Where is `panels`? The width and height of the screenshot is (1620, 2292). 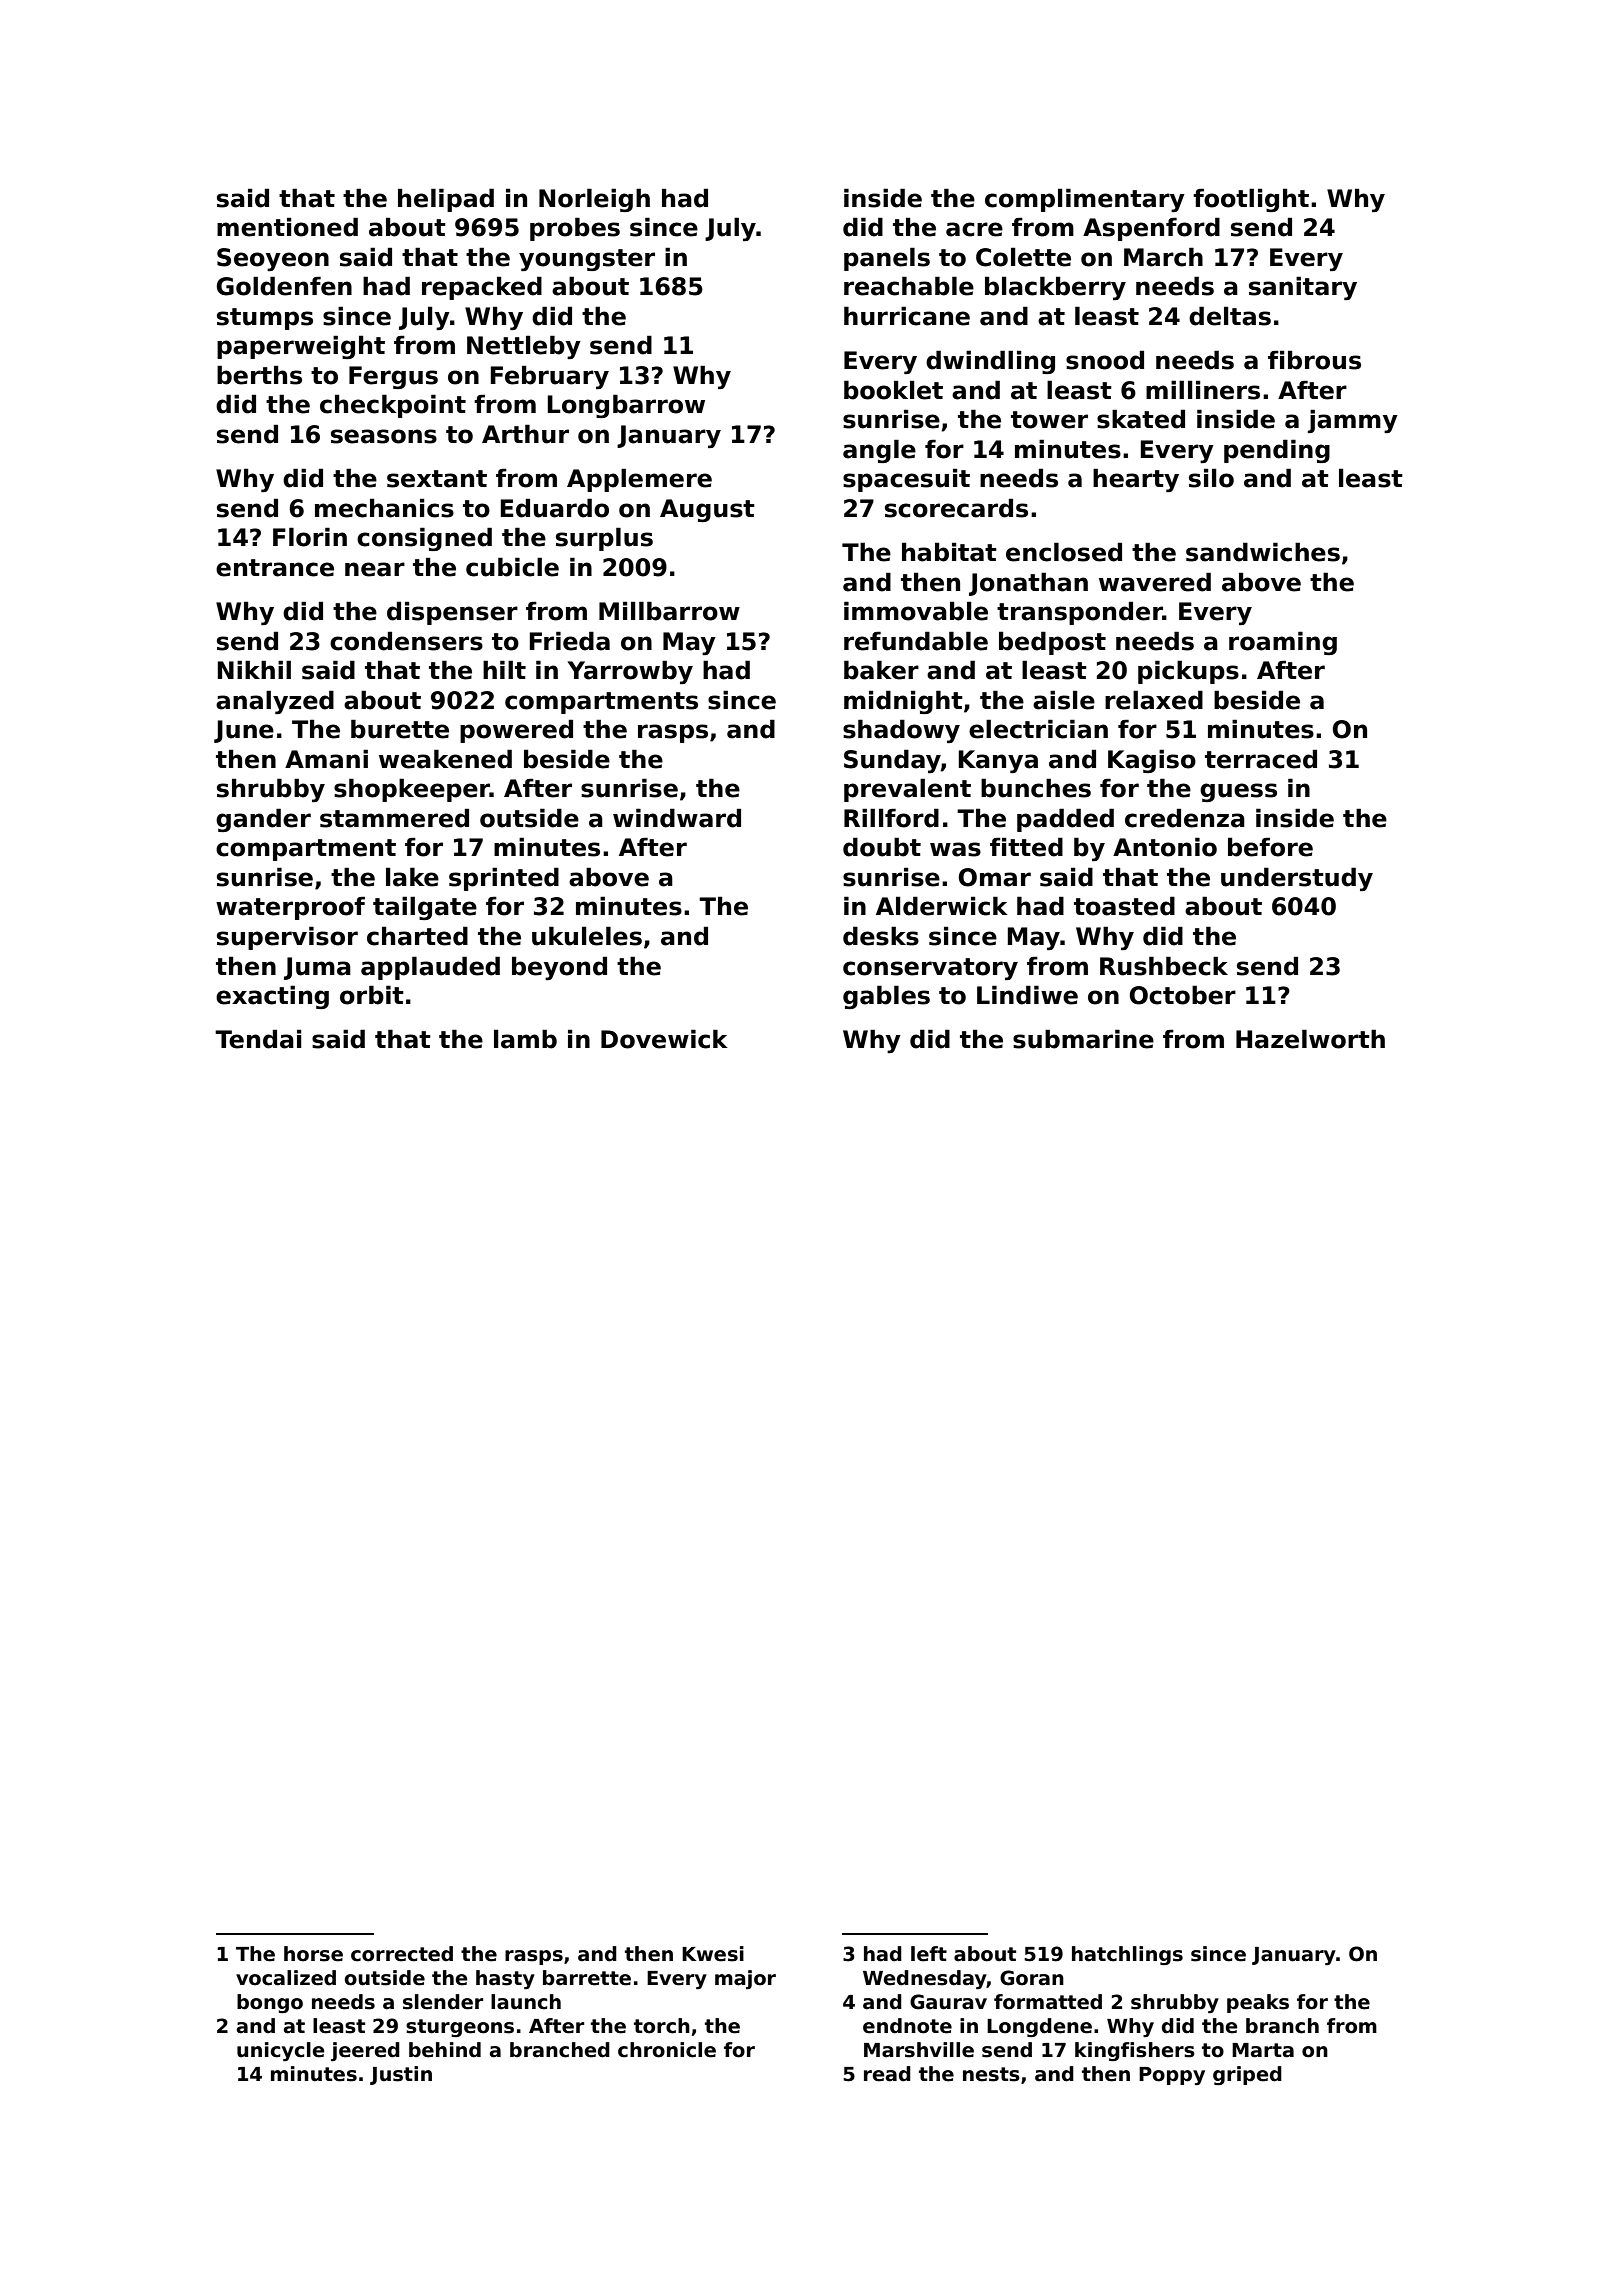 panels is located at coordinates (887, 259).
